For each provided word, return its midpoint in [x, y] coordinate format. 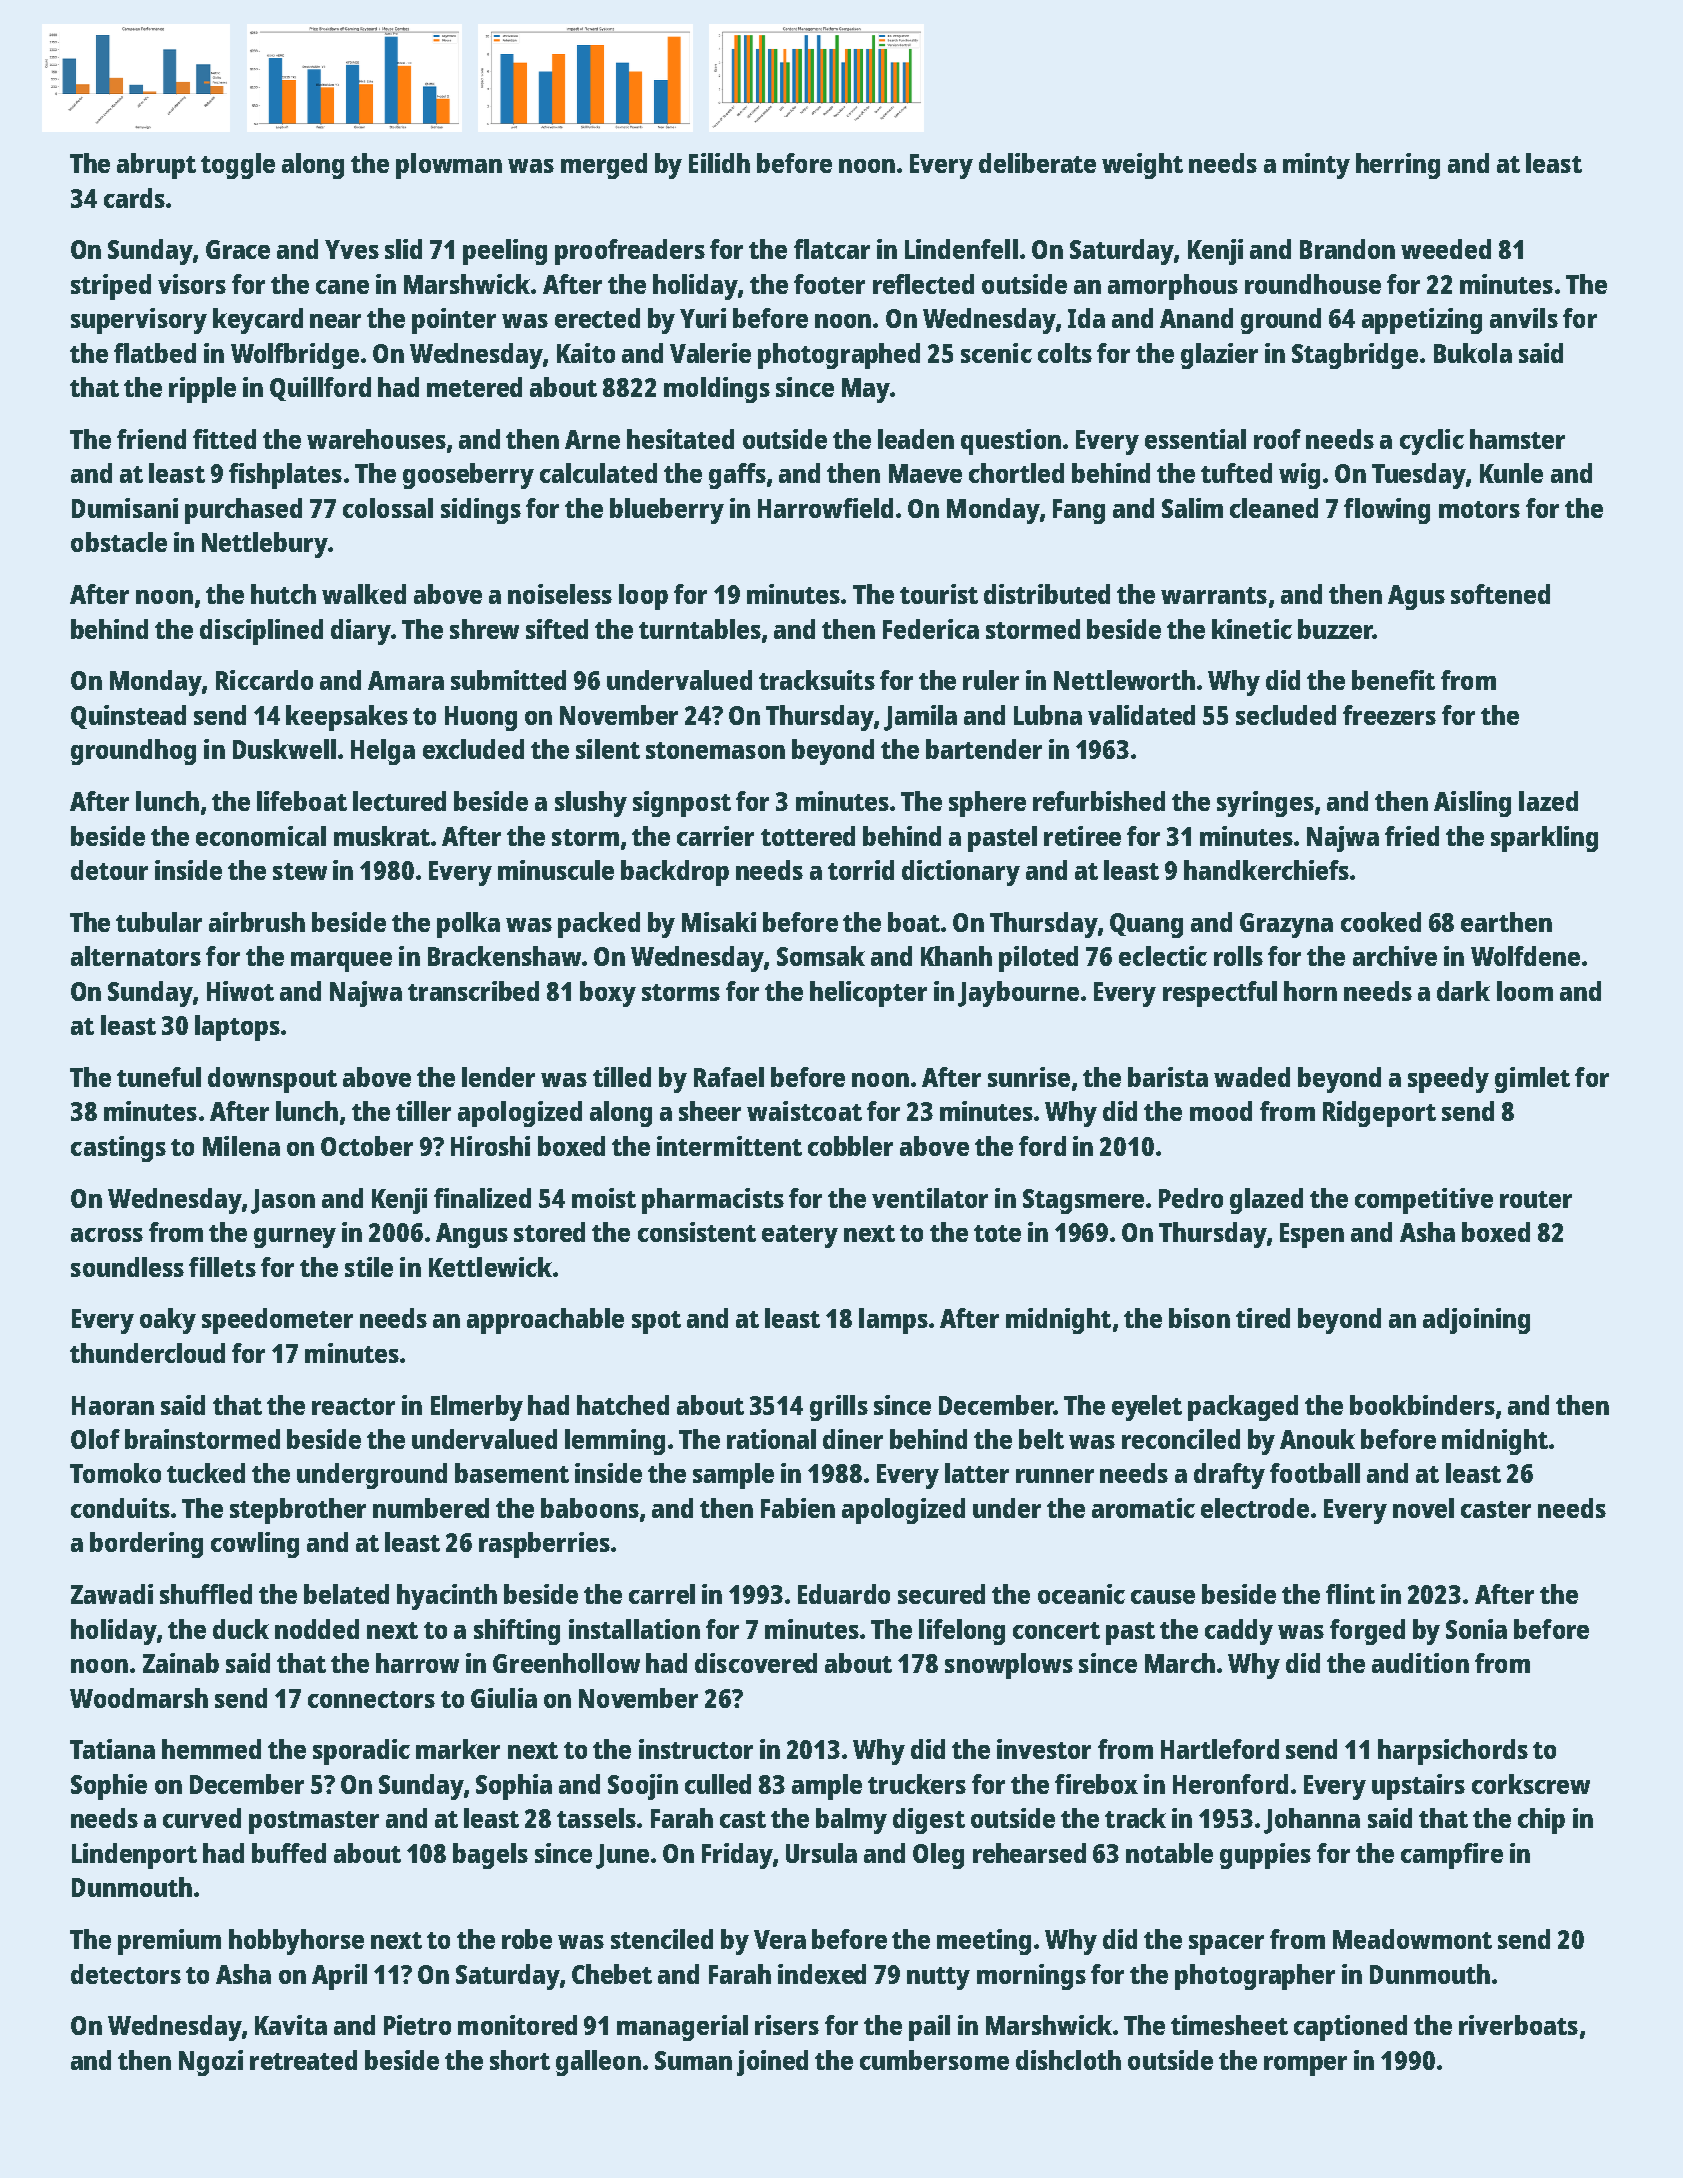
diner [853, 1439]
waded [1252, 1077]
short [520, 2060]
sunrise [1029, 1077]
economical [261, 836]
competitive [1424, 1201]
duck [241, 1629]
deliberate [1037, 163]
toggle [238, 166]
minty [1316, 166]
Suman [693, 2060]
